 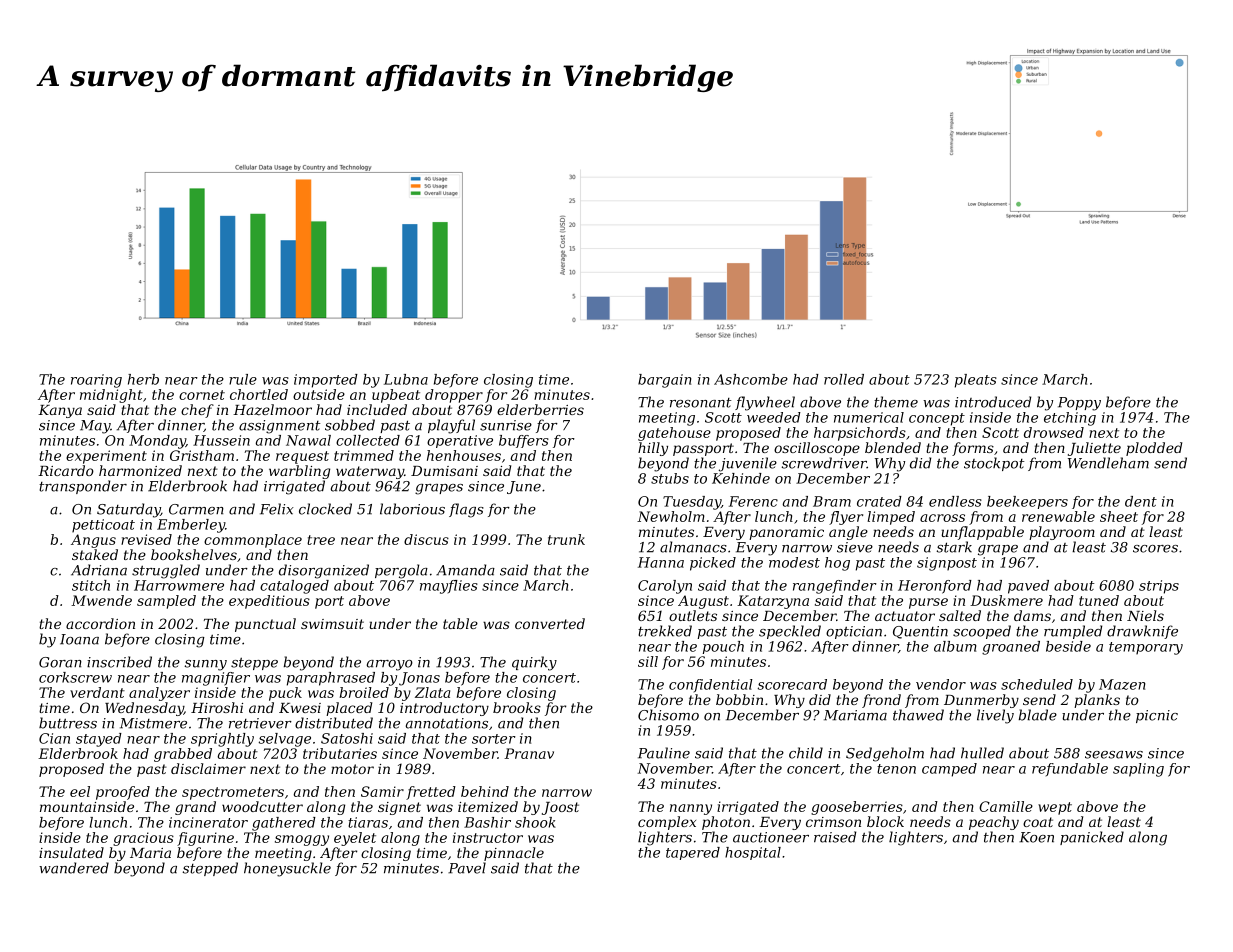 I want to click on temporary, so click(x=1146, y=648).
